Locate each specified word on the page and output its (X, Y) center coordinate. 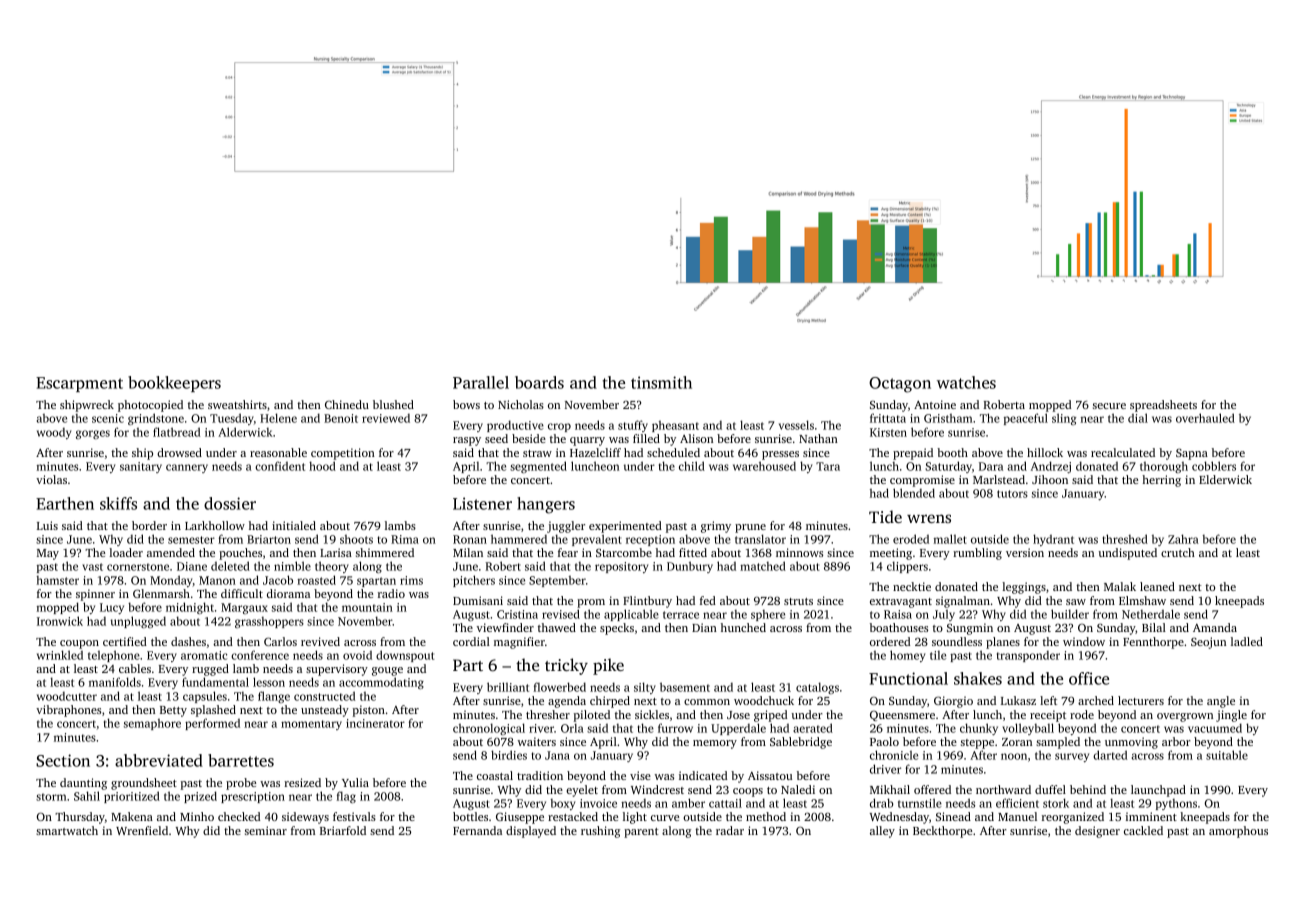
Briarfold (343, 830)
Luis (47, 525)
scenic (108, 418)
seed (496, 438)
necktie (912, 586)
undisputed (1128, 554)
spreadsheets (1163, 406)
